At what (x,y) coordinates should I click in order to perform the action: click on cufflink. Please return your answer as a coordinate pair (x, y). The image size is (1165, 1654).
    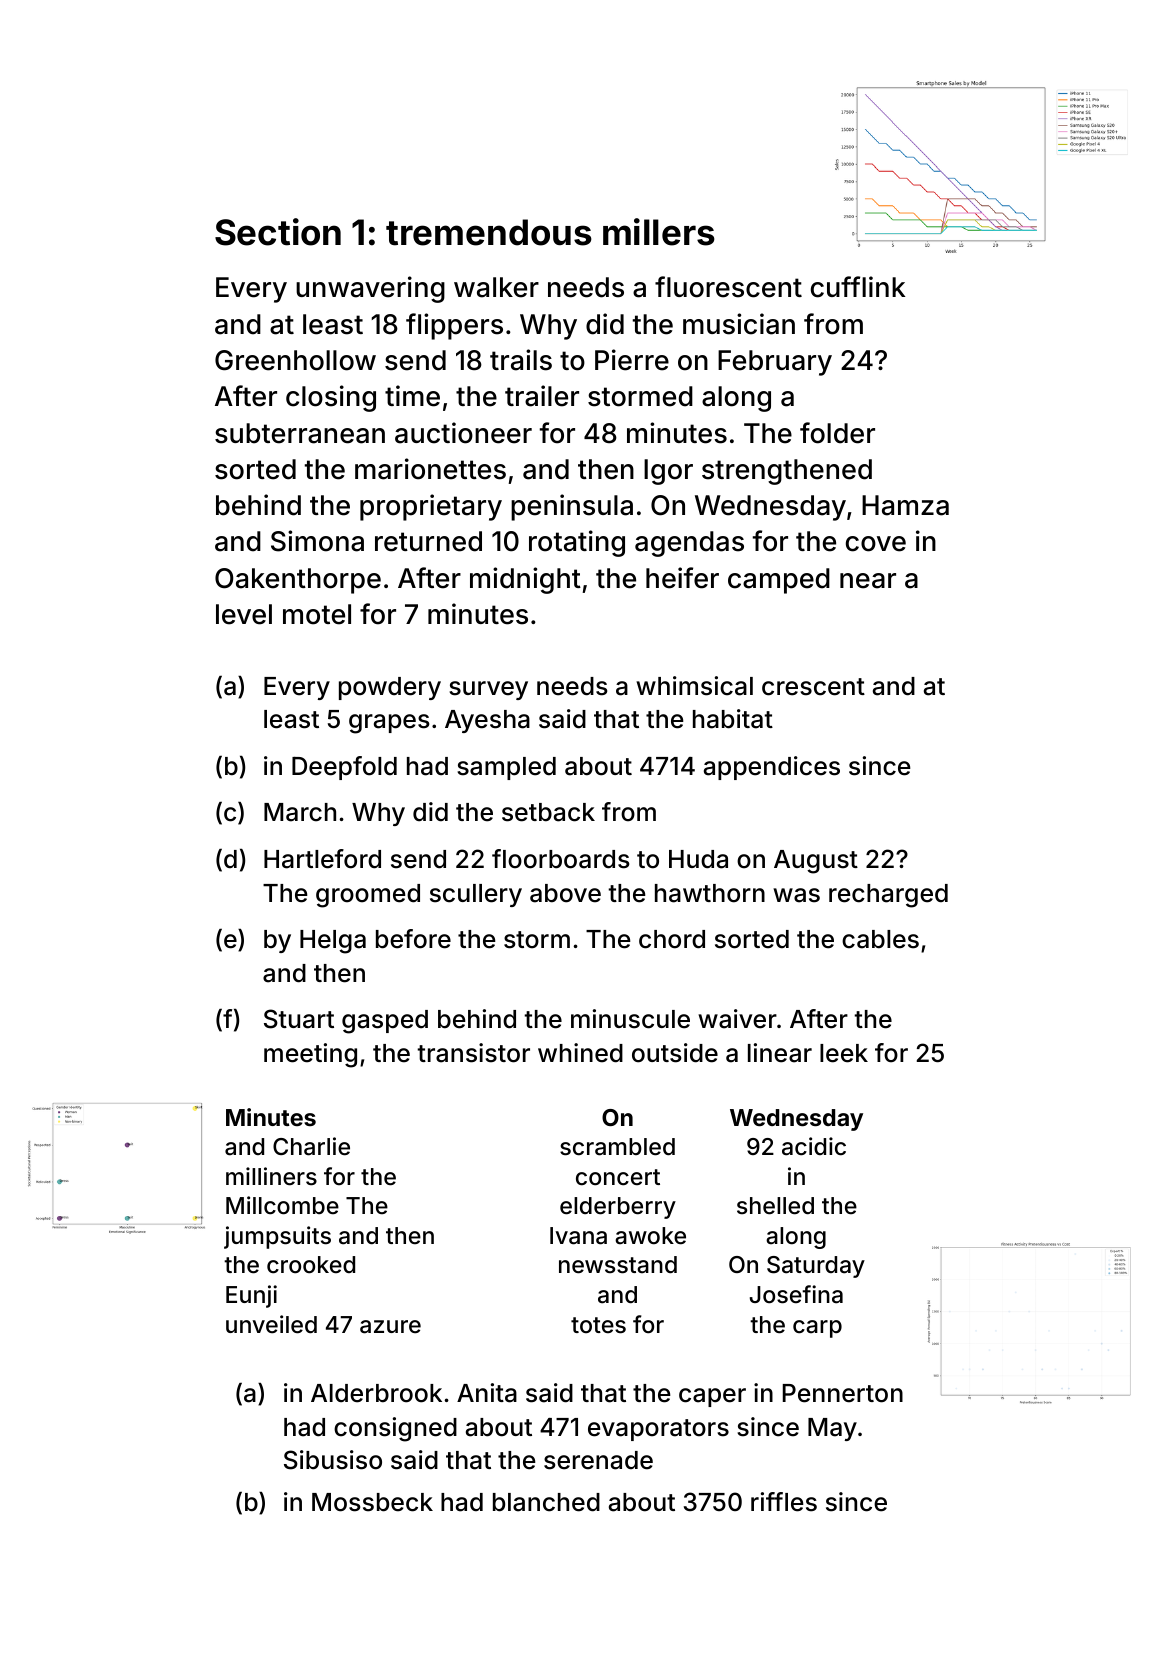
    Looking at the image, I should click on (858, 287).
